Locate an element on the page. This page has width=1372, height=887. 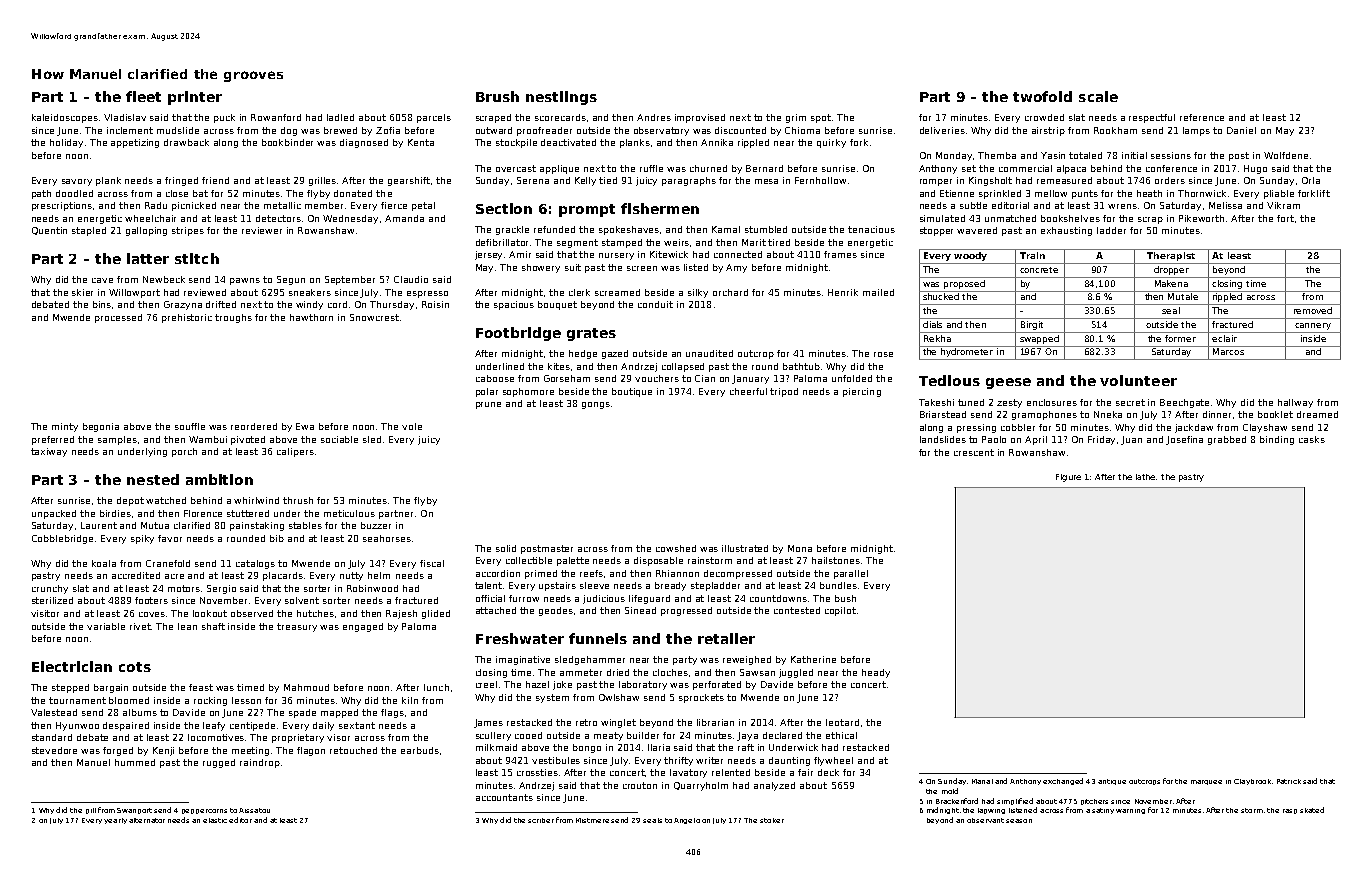
prehistoric is located at coordinates (187, 318).
